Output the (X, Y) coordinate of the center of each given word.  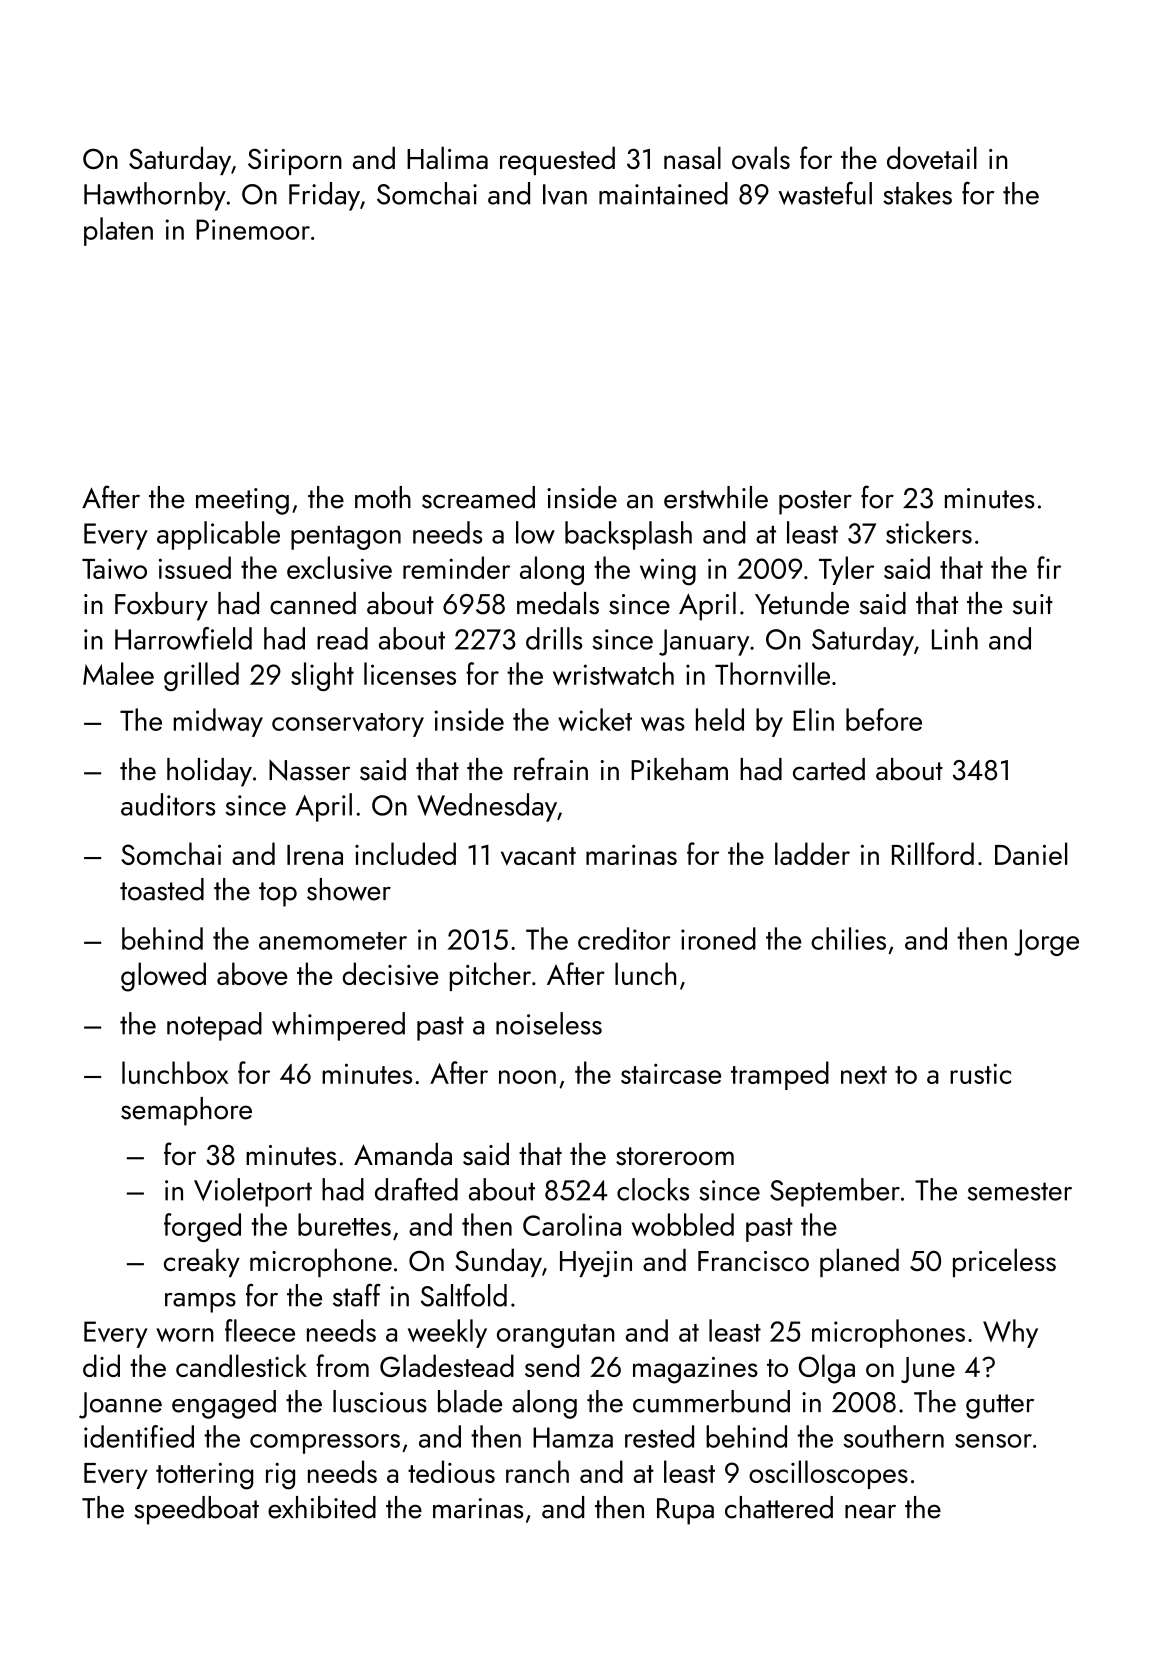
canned (313, 603)
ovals (761, 158)
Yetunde (802, 603)
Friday (324, 196)
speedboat (196, 1510)
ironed (718, 938)
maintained (663, 193)
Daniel (1031, 853)
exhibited (322, 1507)
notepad (214, 1026)
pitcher (490, 976)
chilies (848, 938)
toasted (162, 889)
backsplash (628, 535)
